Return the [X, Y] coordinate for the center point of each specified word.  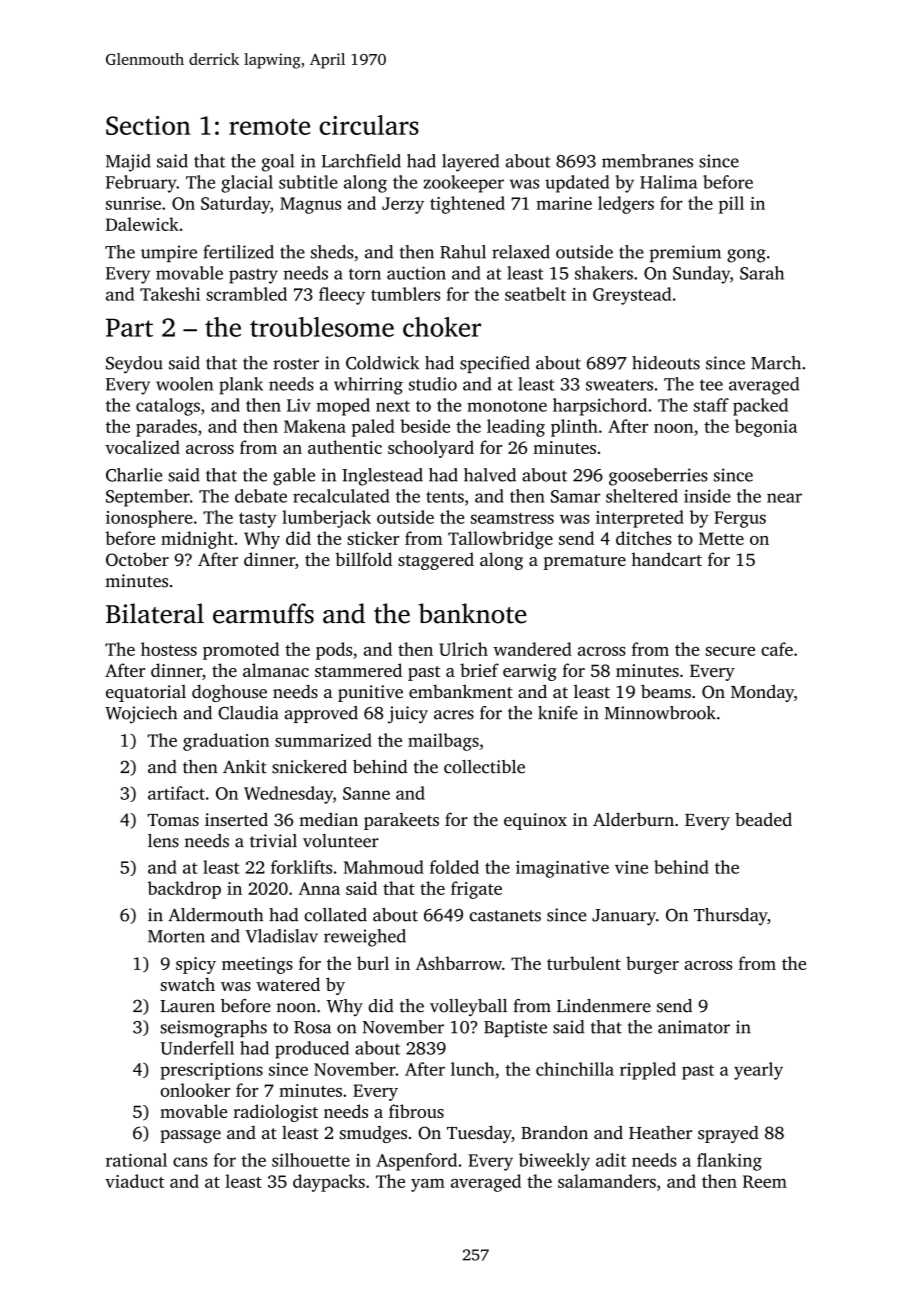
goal [278, 163]
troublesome [322, 327]
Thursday [730, 917]
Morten [176, 936]
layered [470, 163]
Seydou [134, 365]
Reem [765, 1181]
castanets [505, 916]
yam [428, 1185]
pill [731, 205]
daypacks [329, 1183]
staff [711, 405]
